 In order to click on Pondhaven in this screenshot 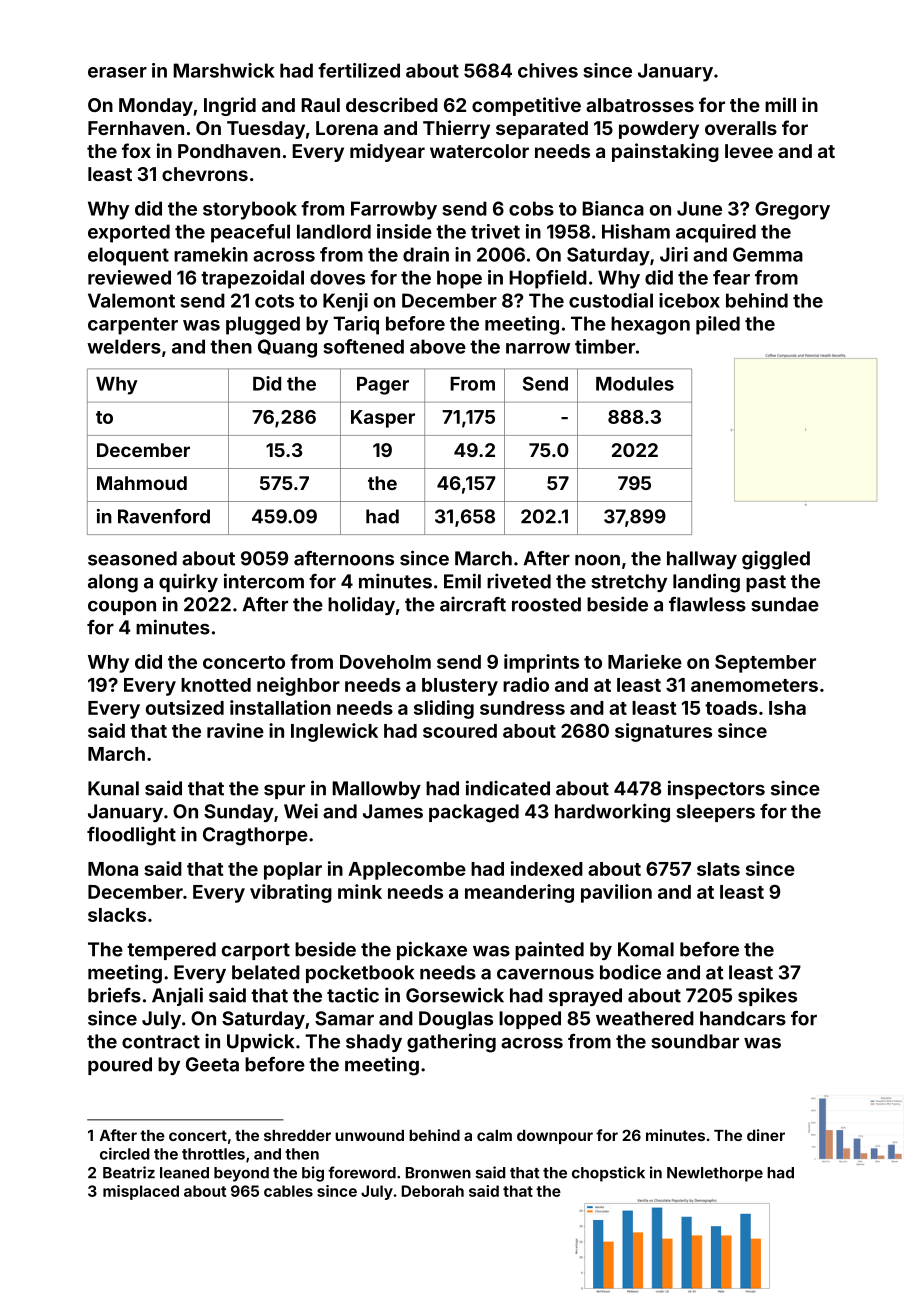, I will do `click(229, 151)`.
